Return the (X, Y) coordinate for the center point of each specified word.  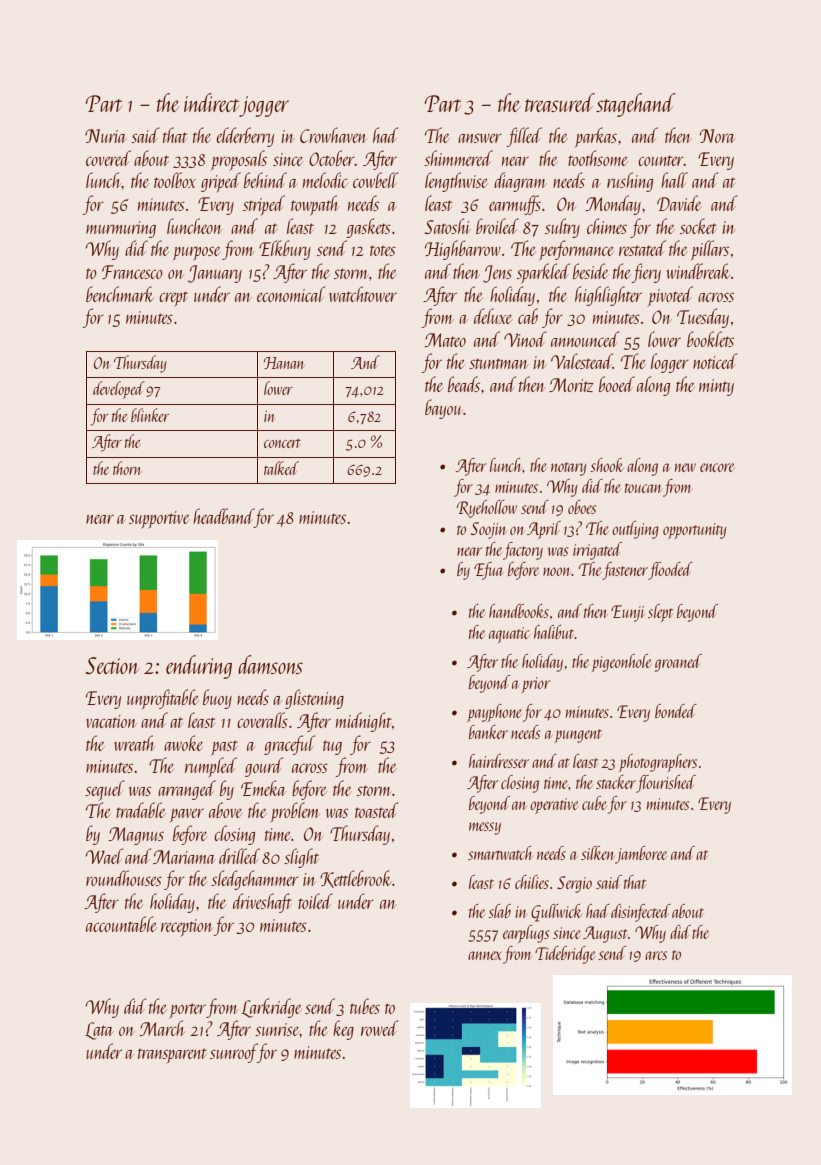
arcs (656, 955)
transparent (172, 1056)
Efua (489, 571)
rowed (379, 1028)
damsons (270, 664)
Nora (717, 136)
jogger (264, 106)
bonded (676, 711)
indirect (211, 102)
